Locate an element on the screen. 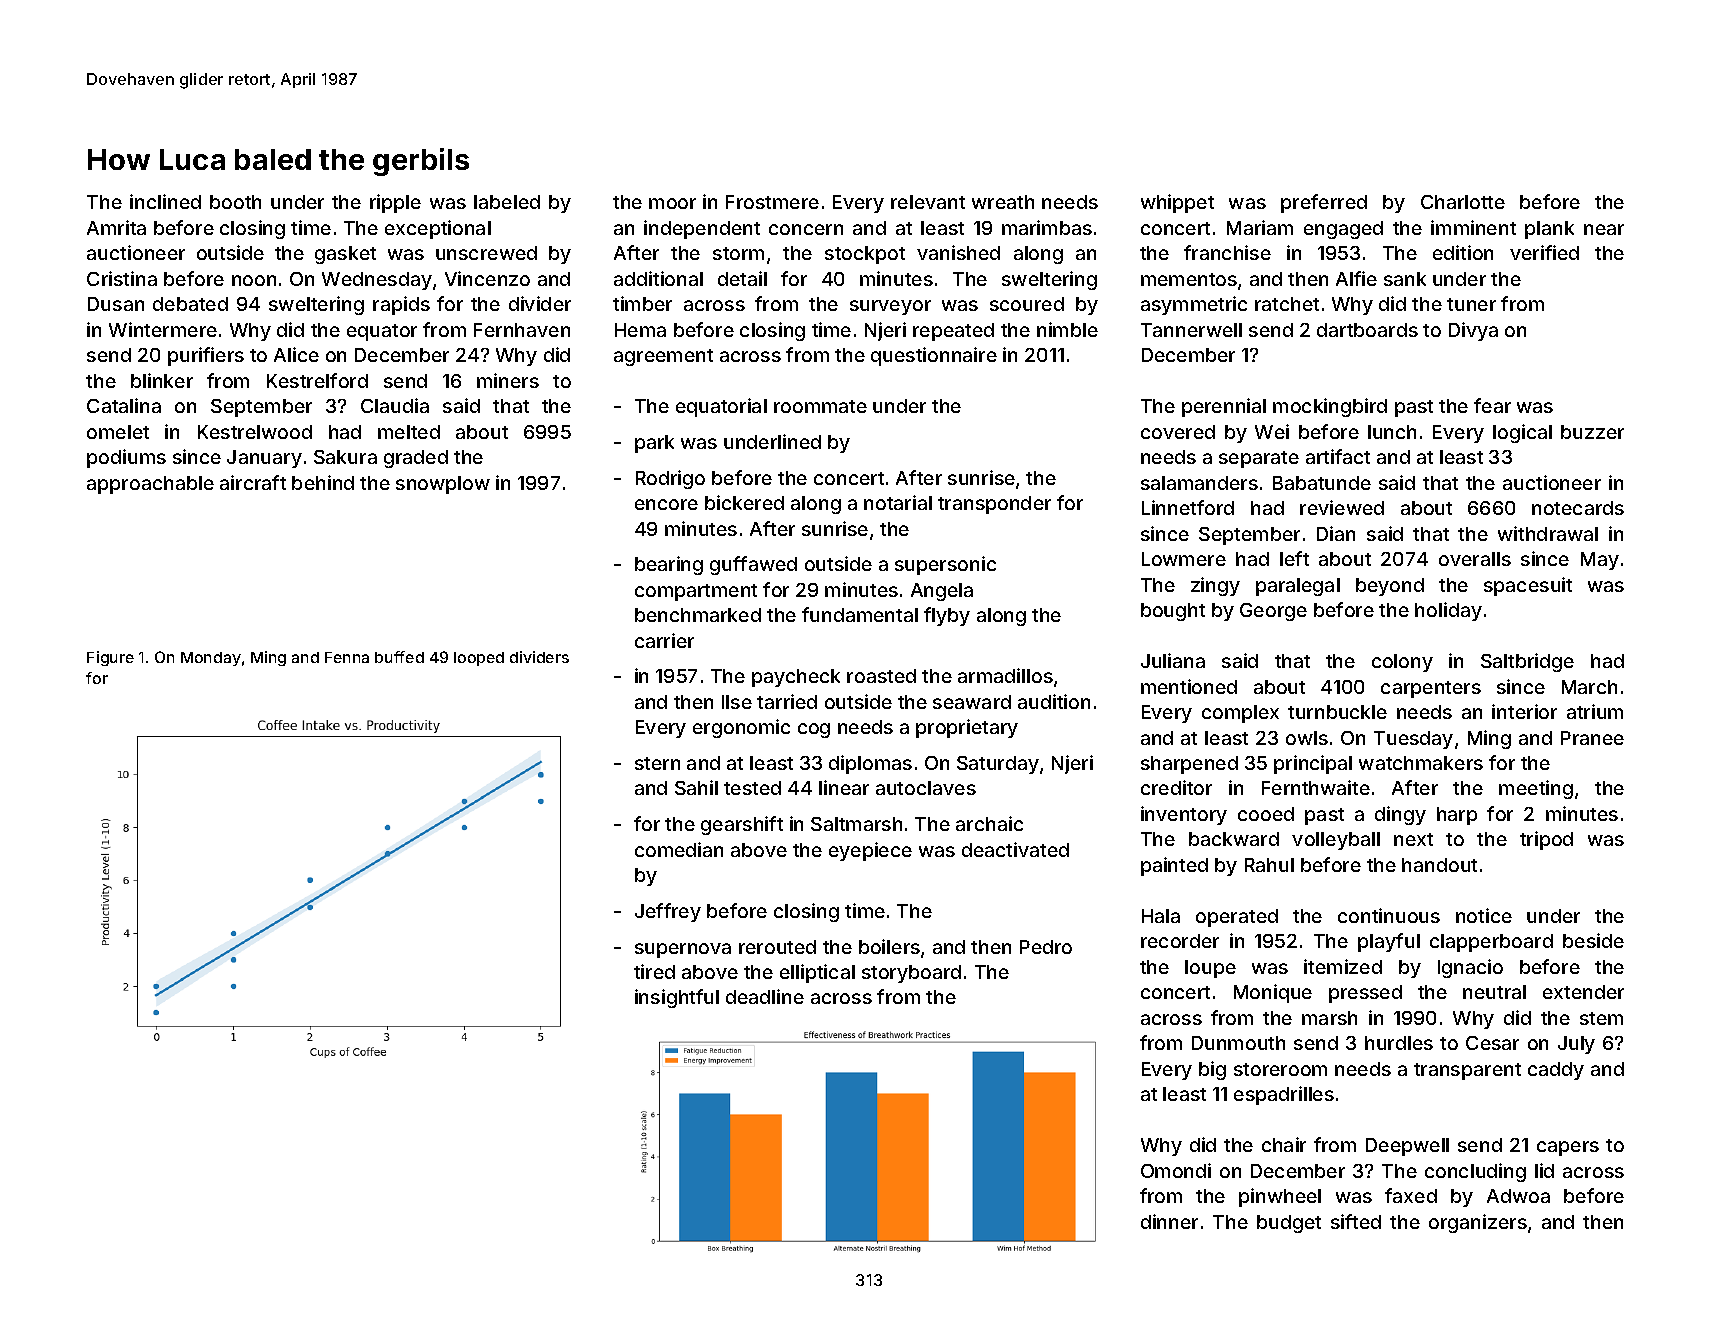 The height and width of the screenshot is (1323, 1712). wreath is located at coordinates (1003, 202).
